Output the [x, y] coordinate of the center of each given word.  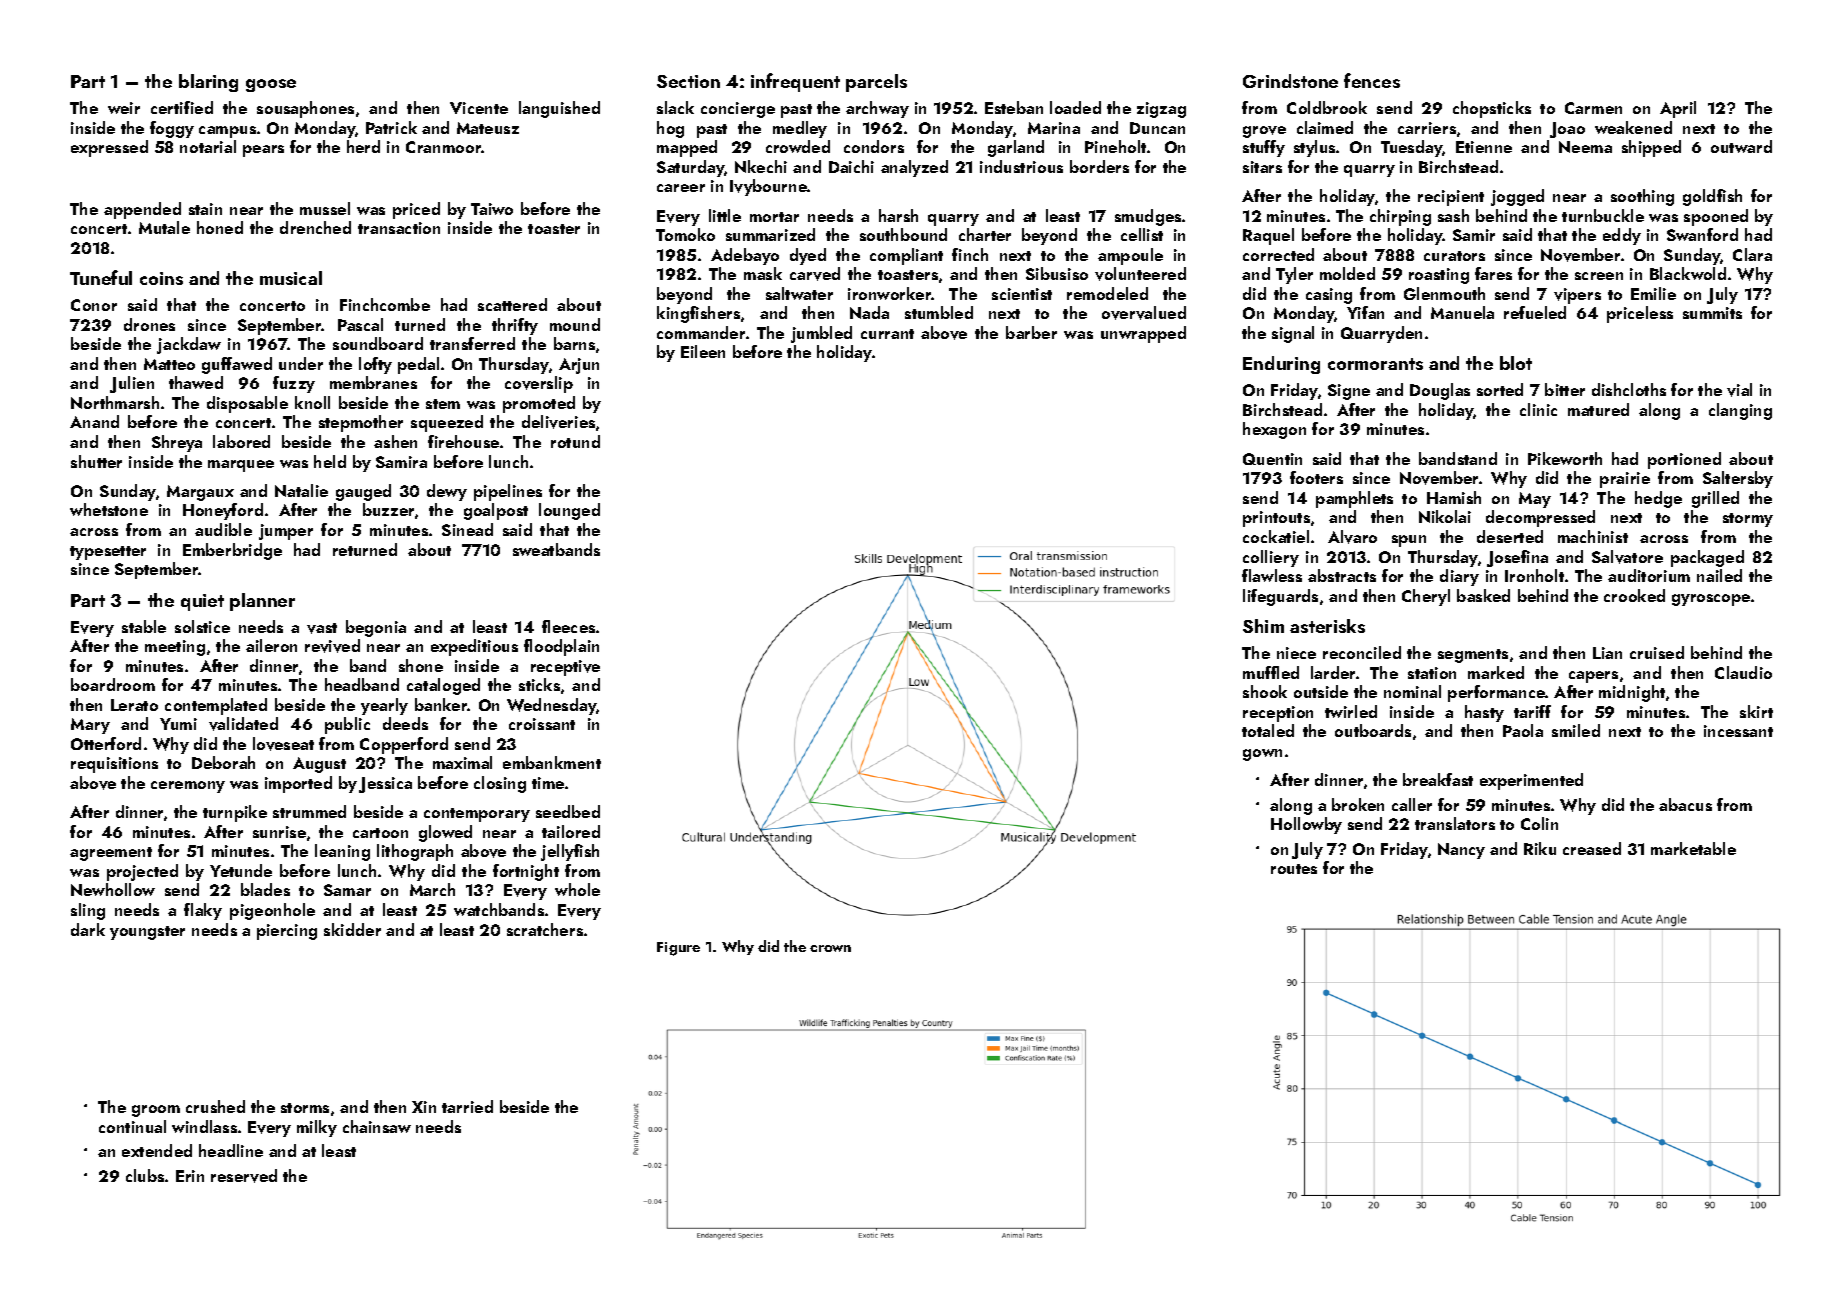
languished [559, 109]
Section [688, 81]
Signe [1349, 392]
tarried [467, 1106]
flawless [1272, 575]
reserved [244, 1176]
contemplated [216, 706]
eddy [1622, 236]
